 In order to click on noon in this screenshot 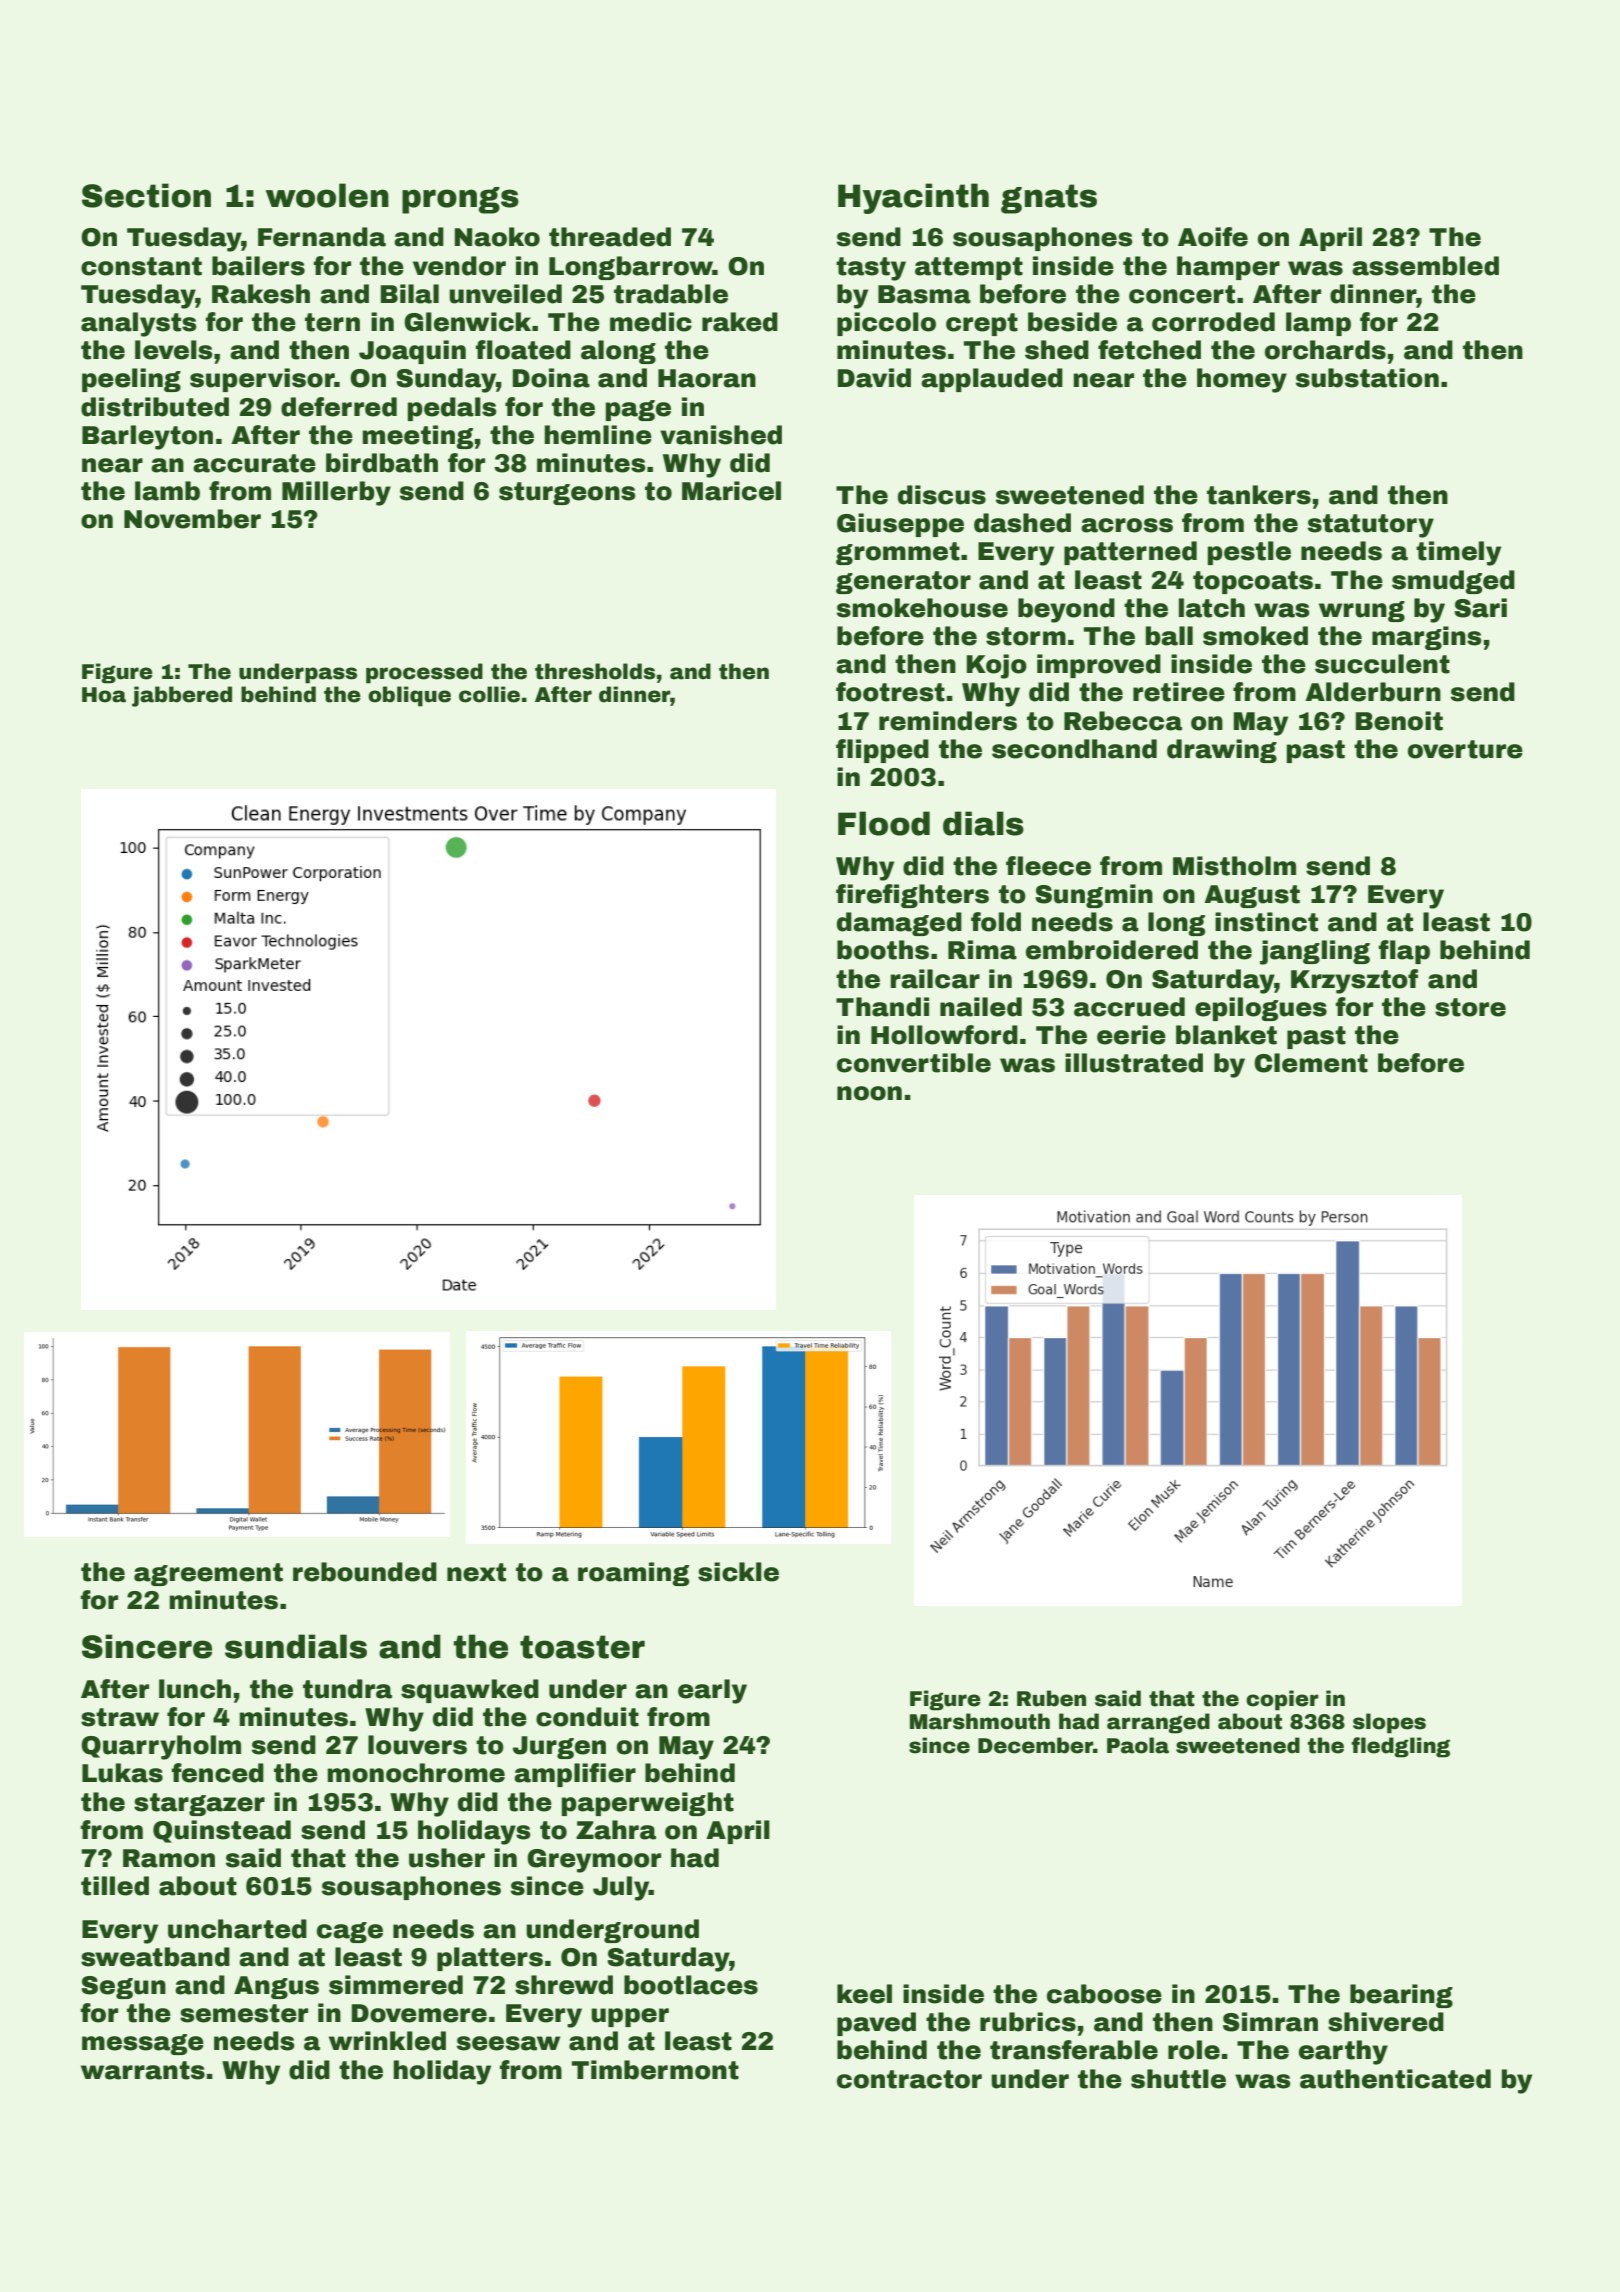, I will do `click(869, 1093)`.
